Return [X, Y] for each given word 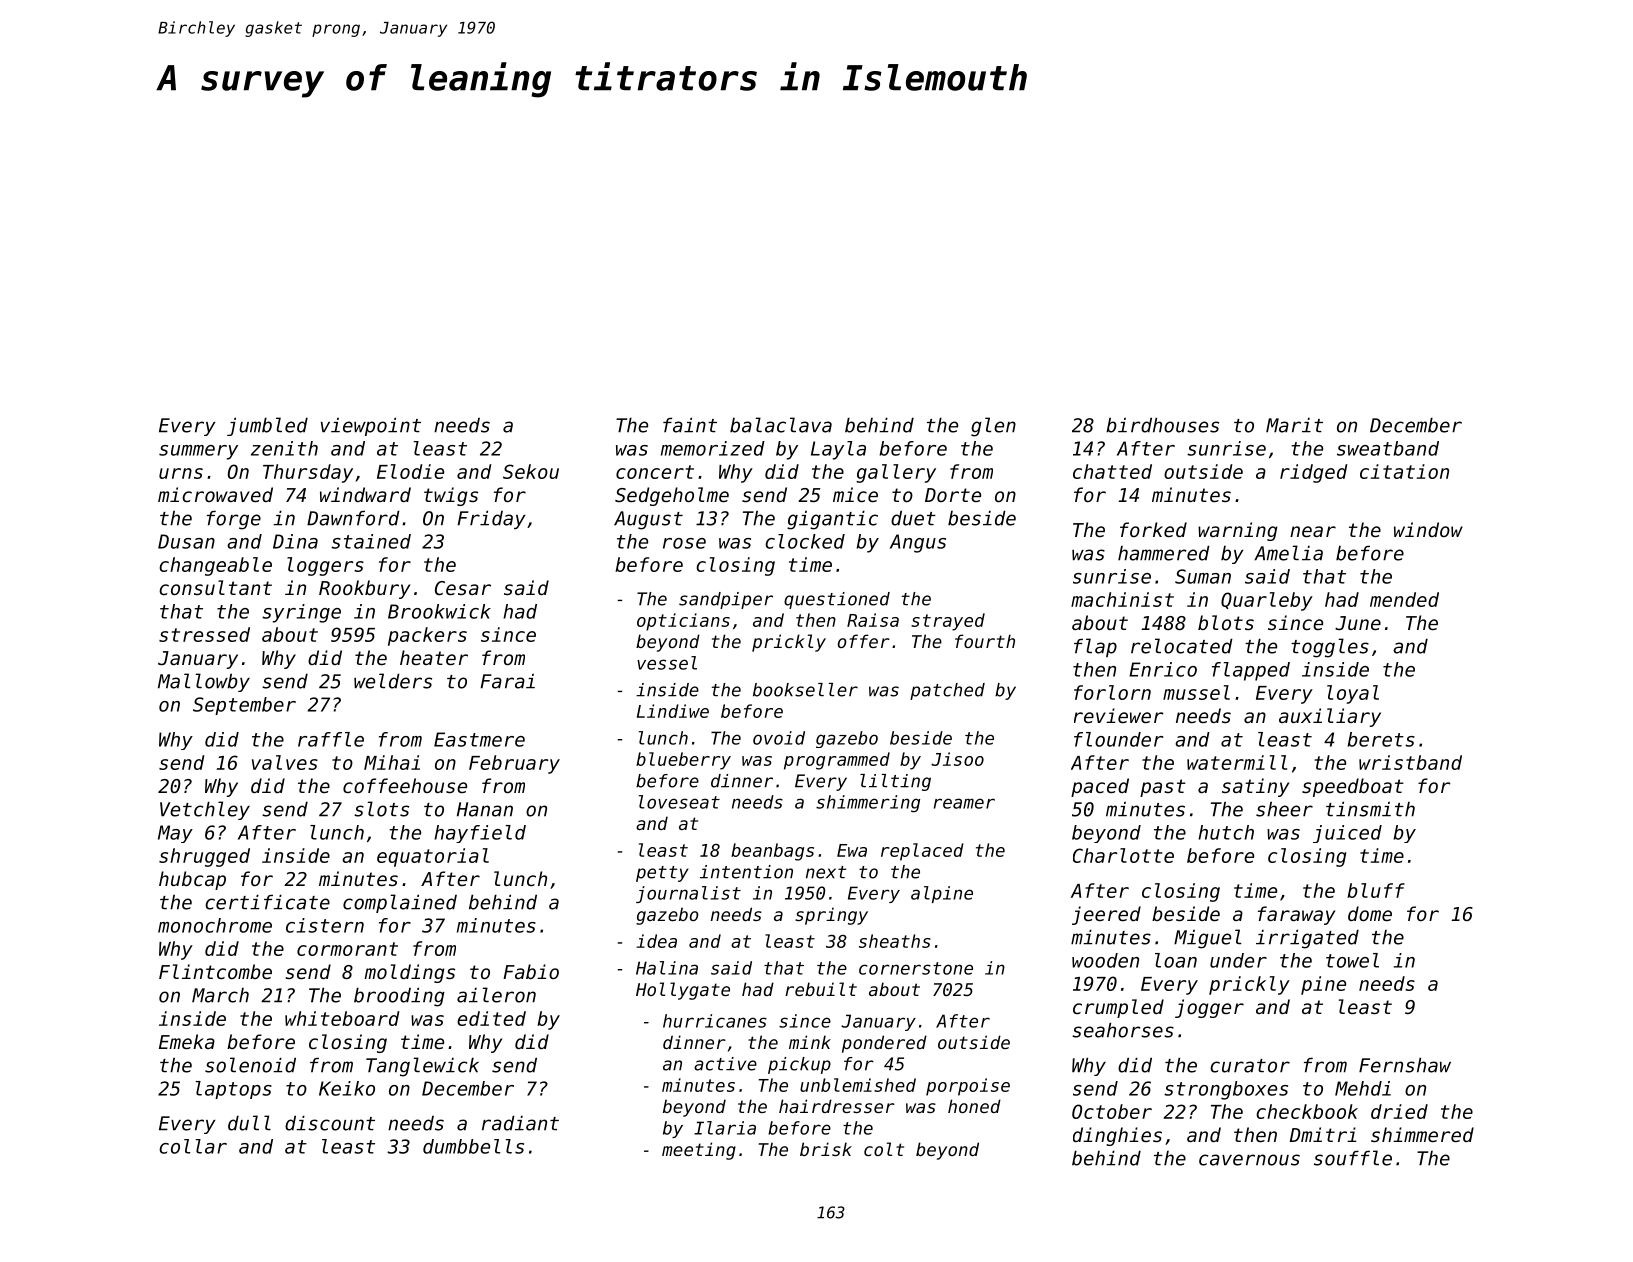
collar [193, 1146]
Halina [667, 968]
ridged [1314, 473]
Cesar [463, 588]
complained [400, 903]
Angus [918, 543]
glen [993, 427]
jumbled [267, 426]
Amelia [1288, 553]
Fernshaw [1405, 1065]
